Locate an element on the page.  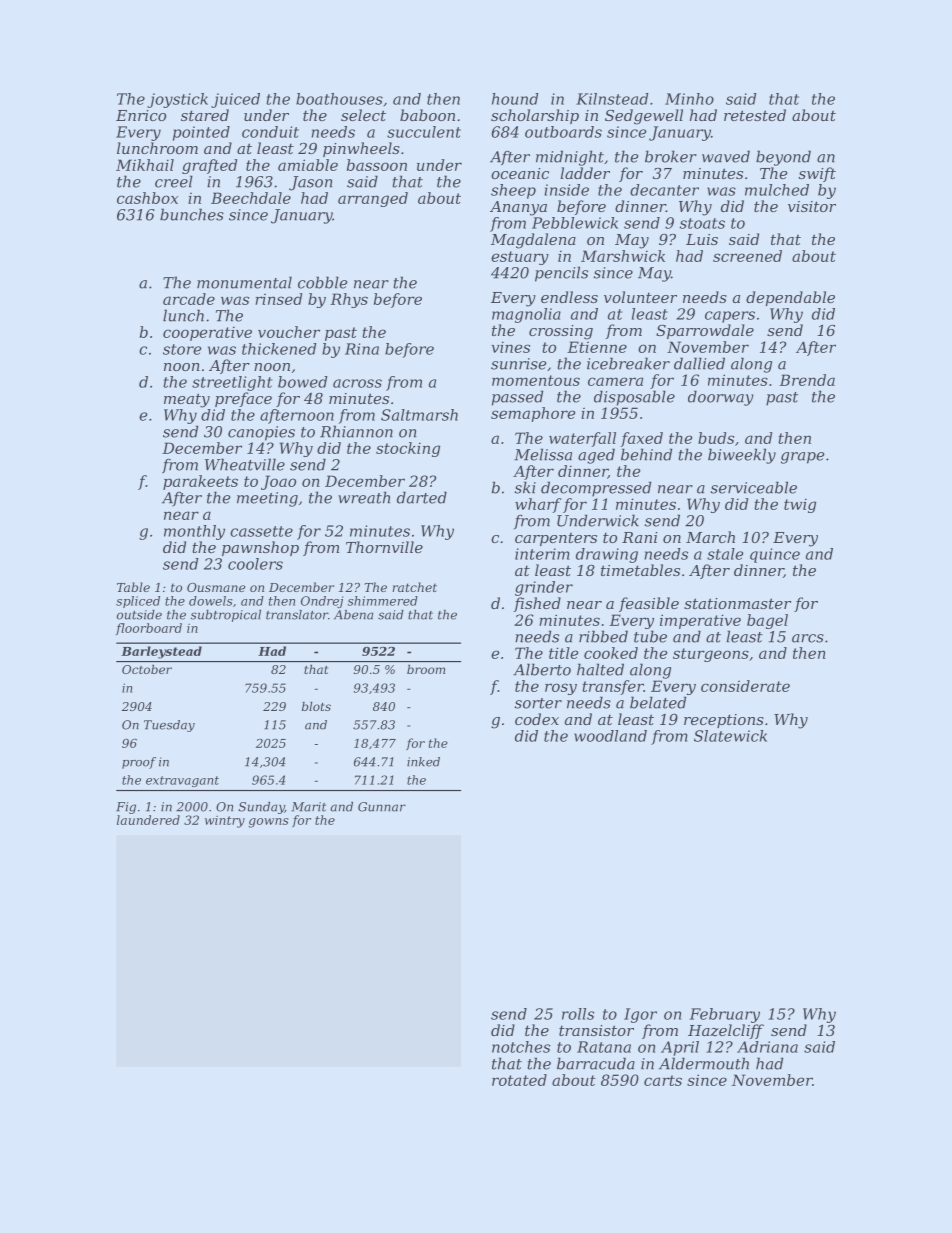
decanter is located at coordinates (664, 190).
